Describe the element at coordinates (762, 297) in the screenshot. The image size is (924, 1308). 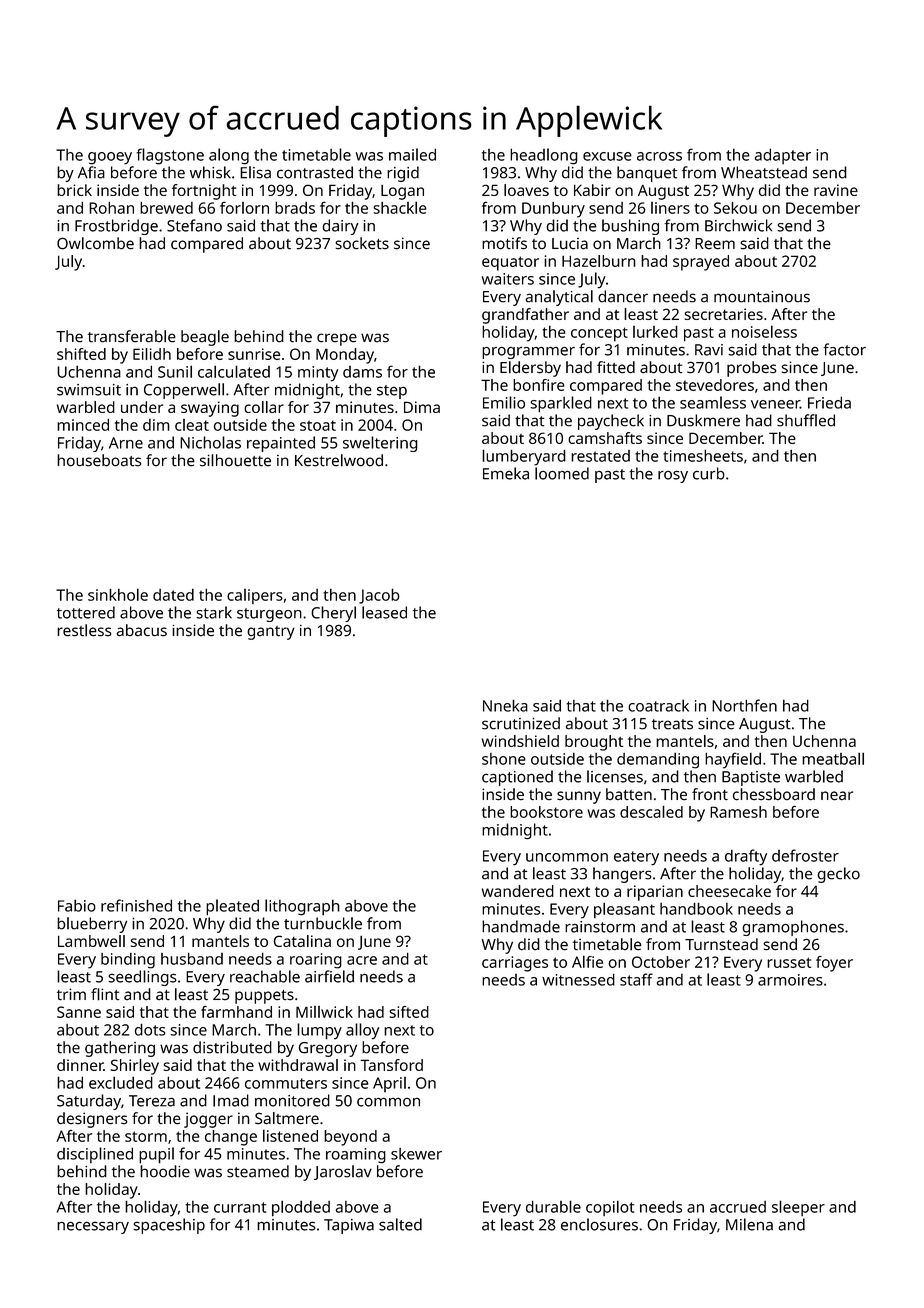
I see `mountainous` at that location.
